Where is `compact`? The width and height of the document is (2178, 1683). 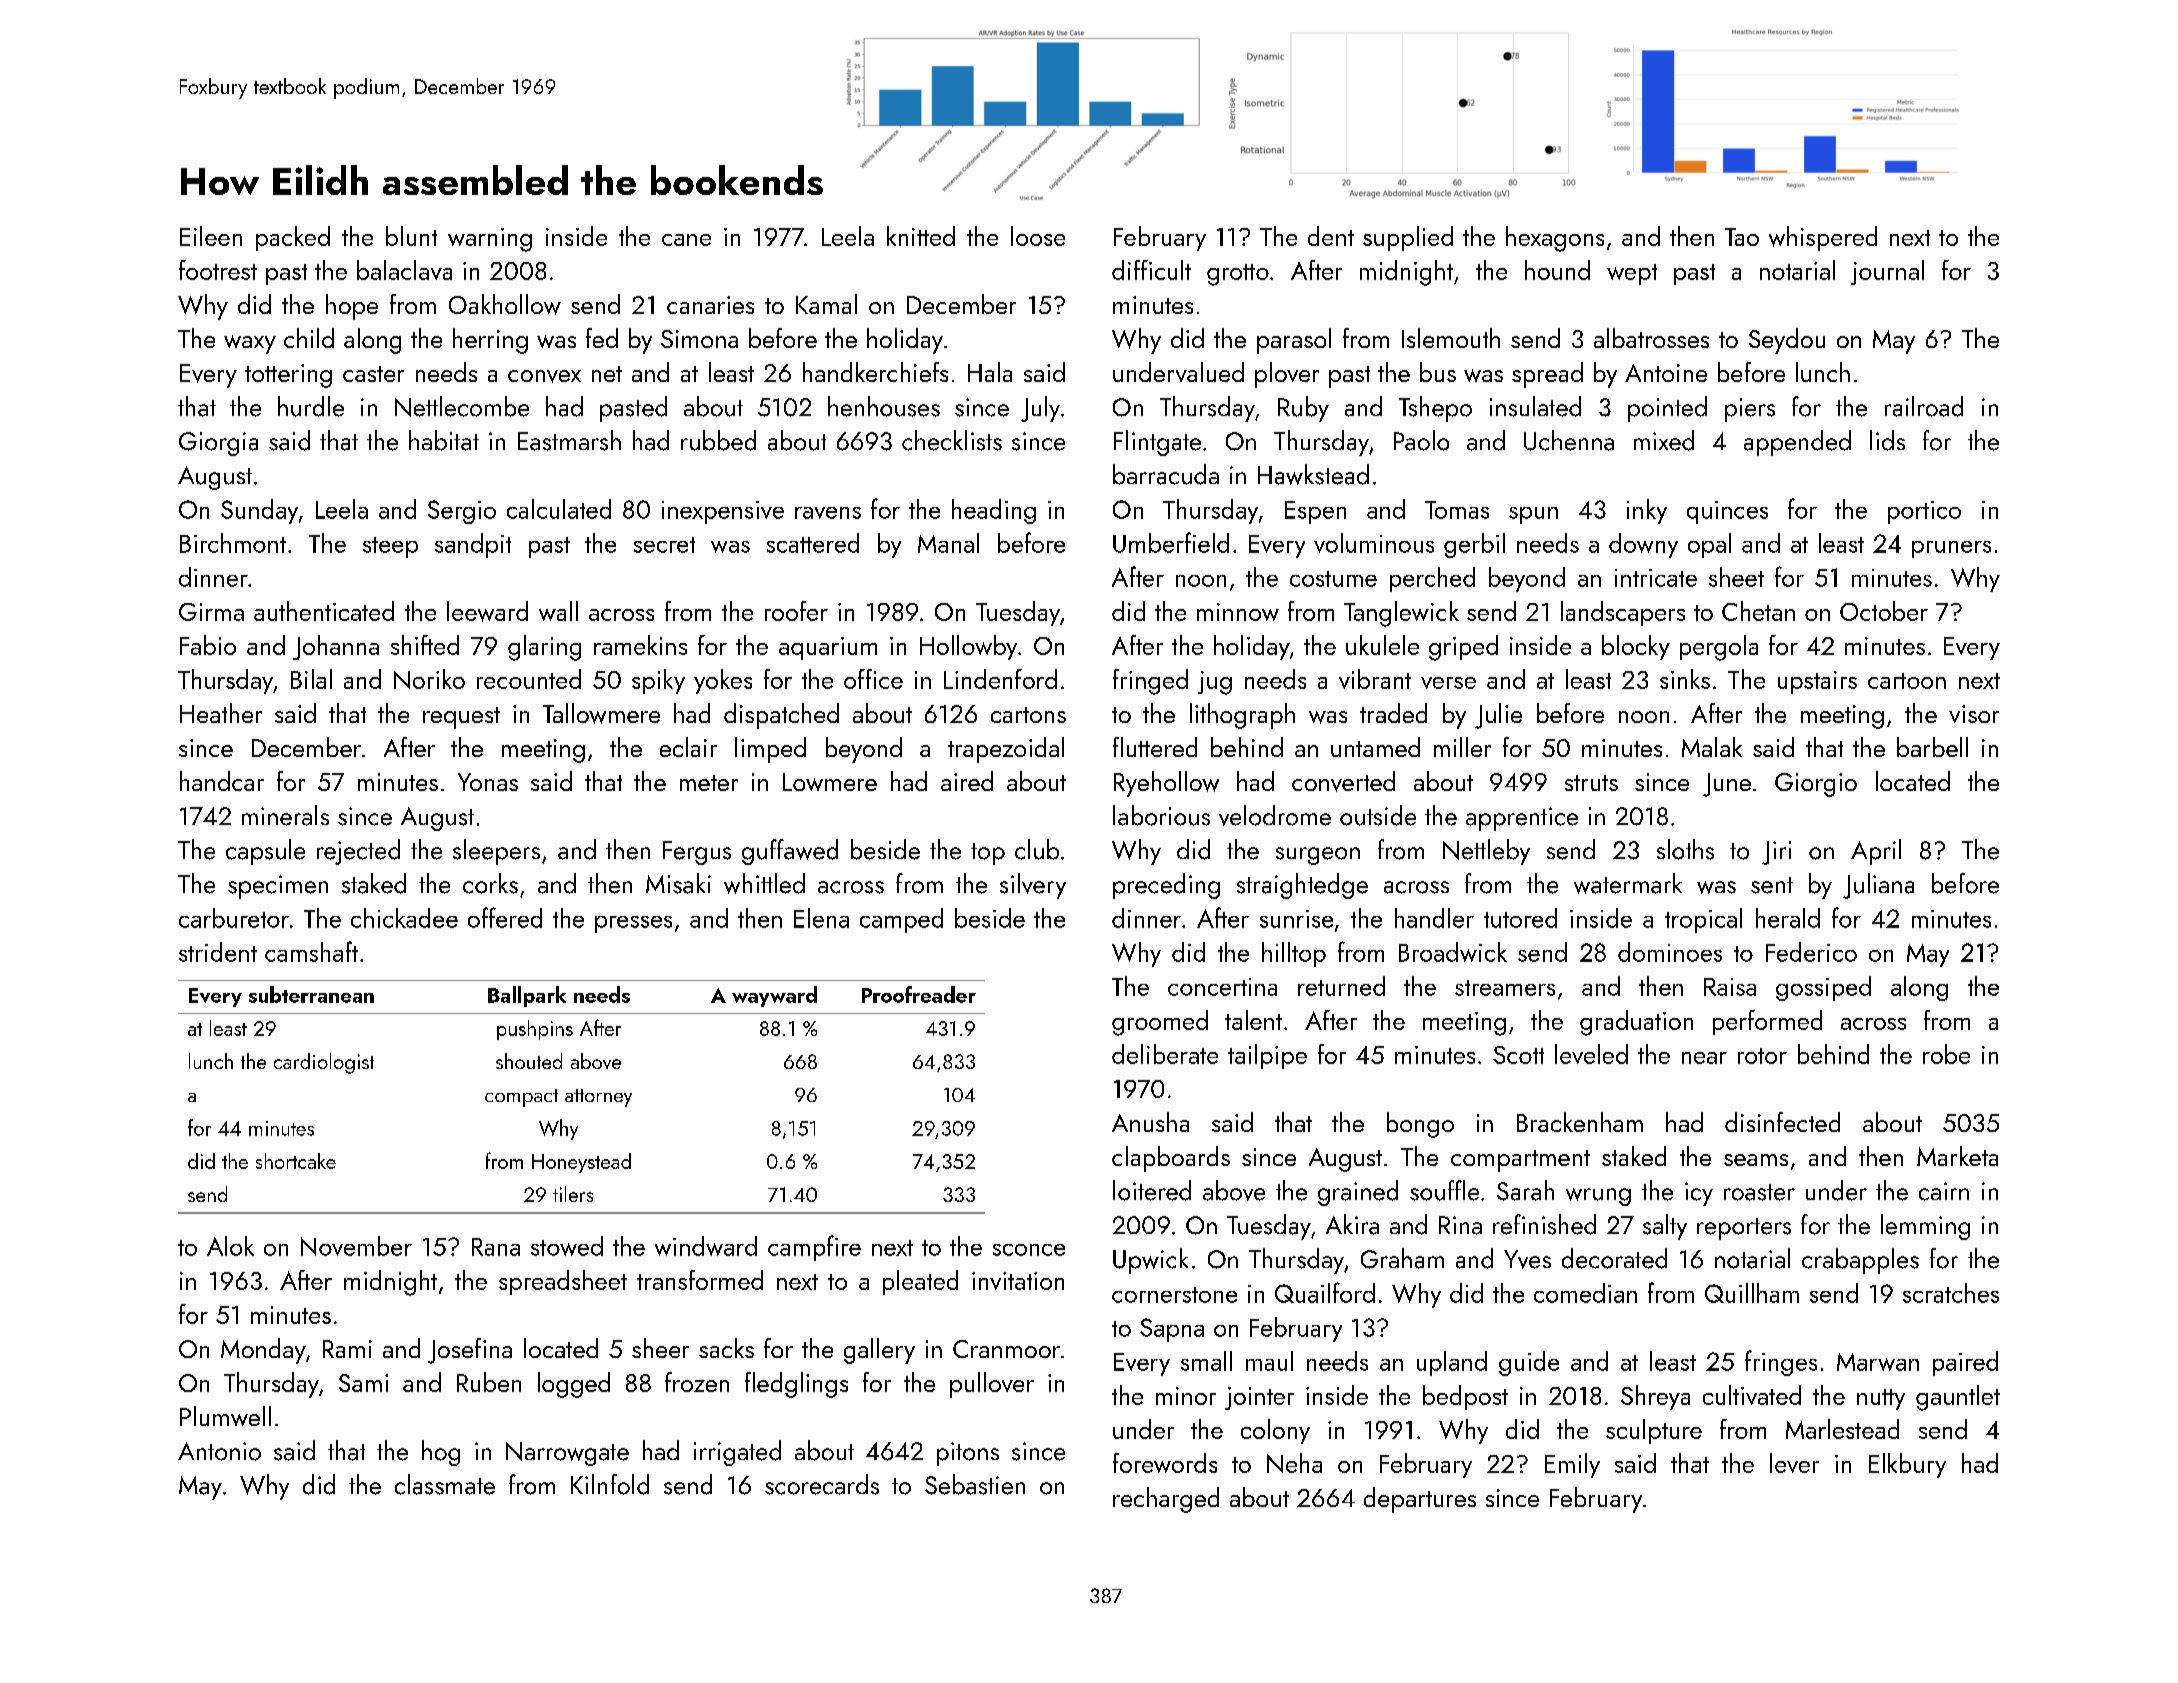 compact is located at coordinates (521, 1098).
